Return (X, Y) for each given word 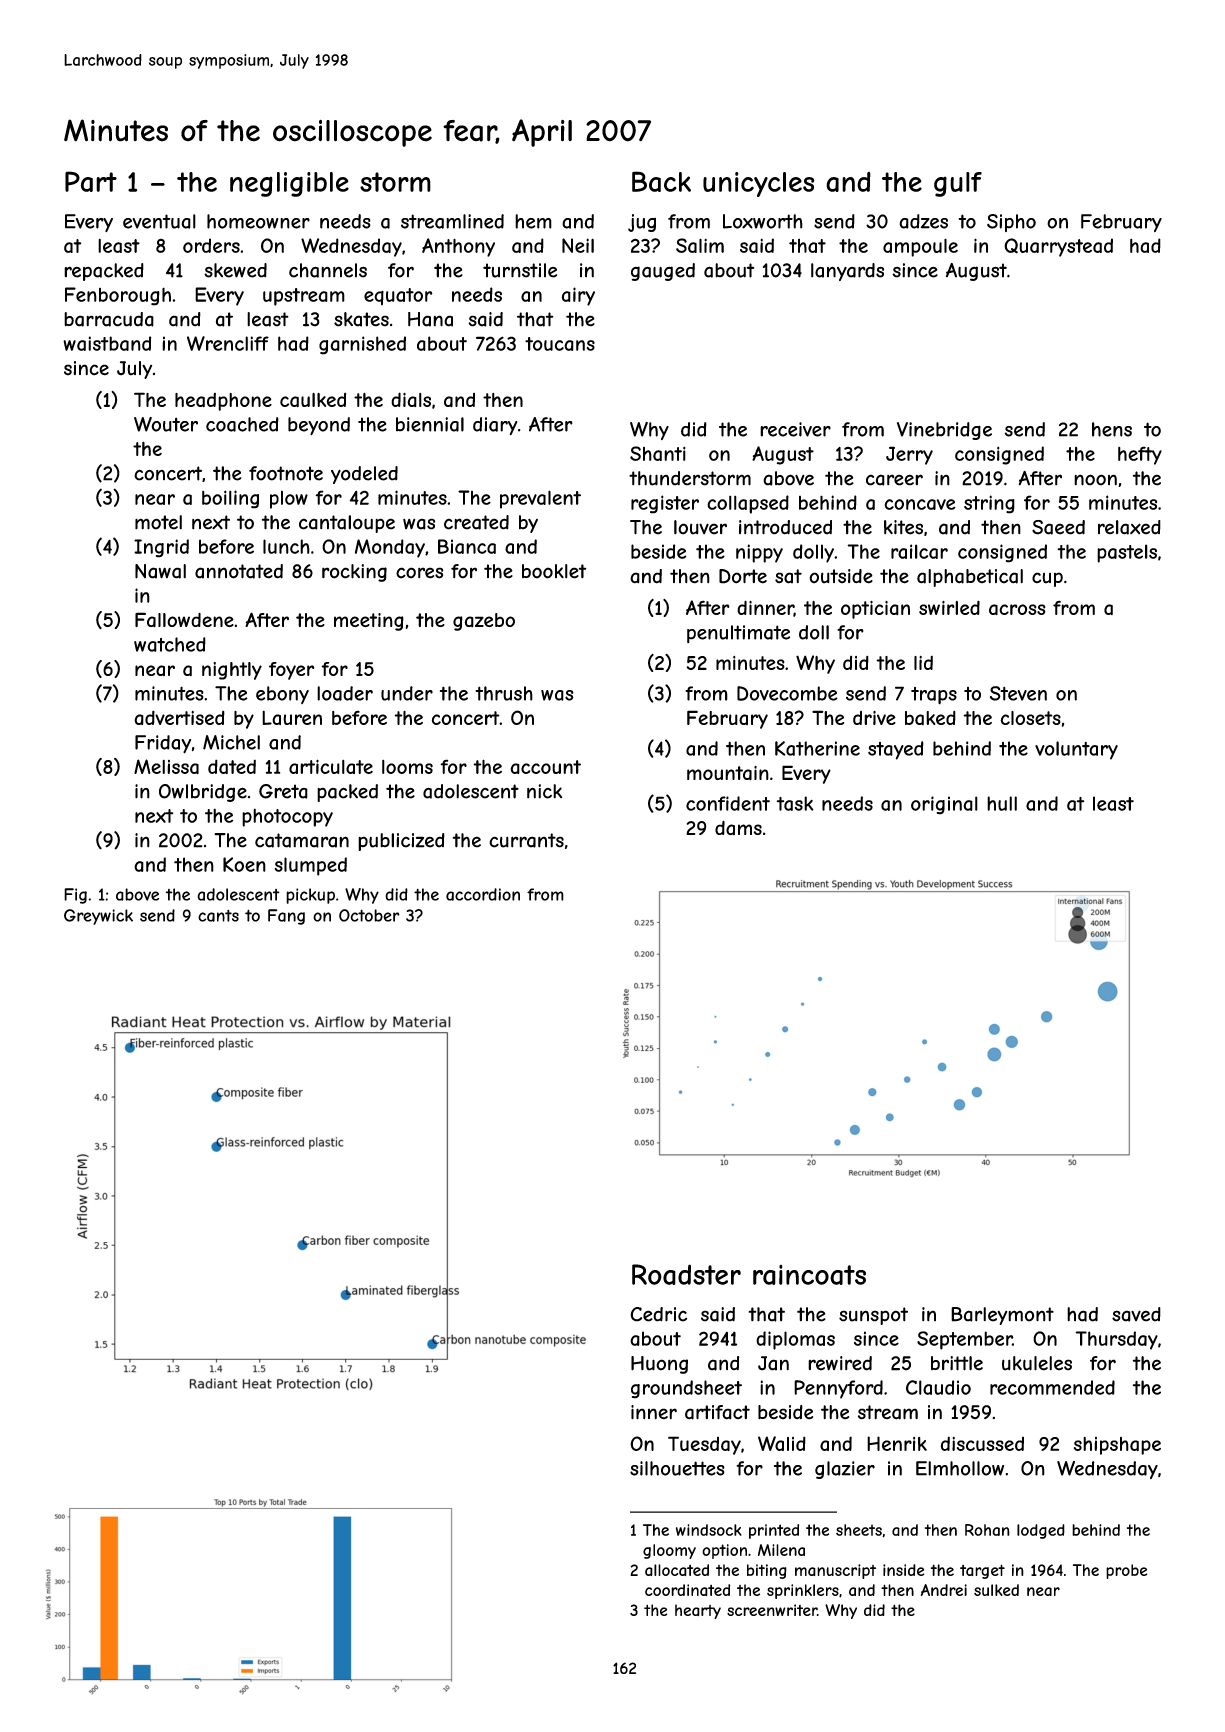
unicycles (758, 184)
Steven (1018, 693)
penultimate (738, 634)
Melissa (166, 766)
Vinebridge (944, 431)
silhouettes (677, 1468)
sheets (859, 1530)
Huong (659, 1365)
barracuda (109, 319)
